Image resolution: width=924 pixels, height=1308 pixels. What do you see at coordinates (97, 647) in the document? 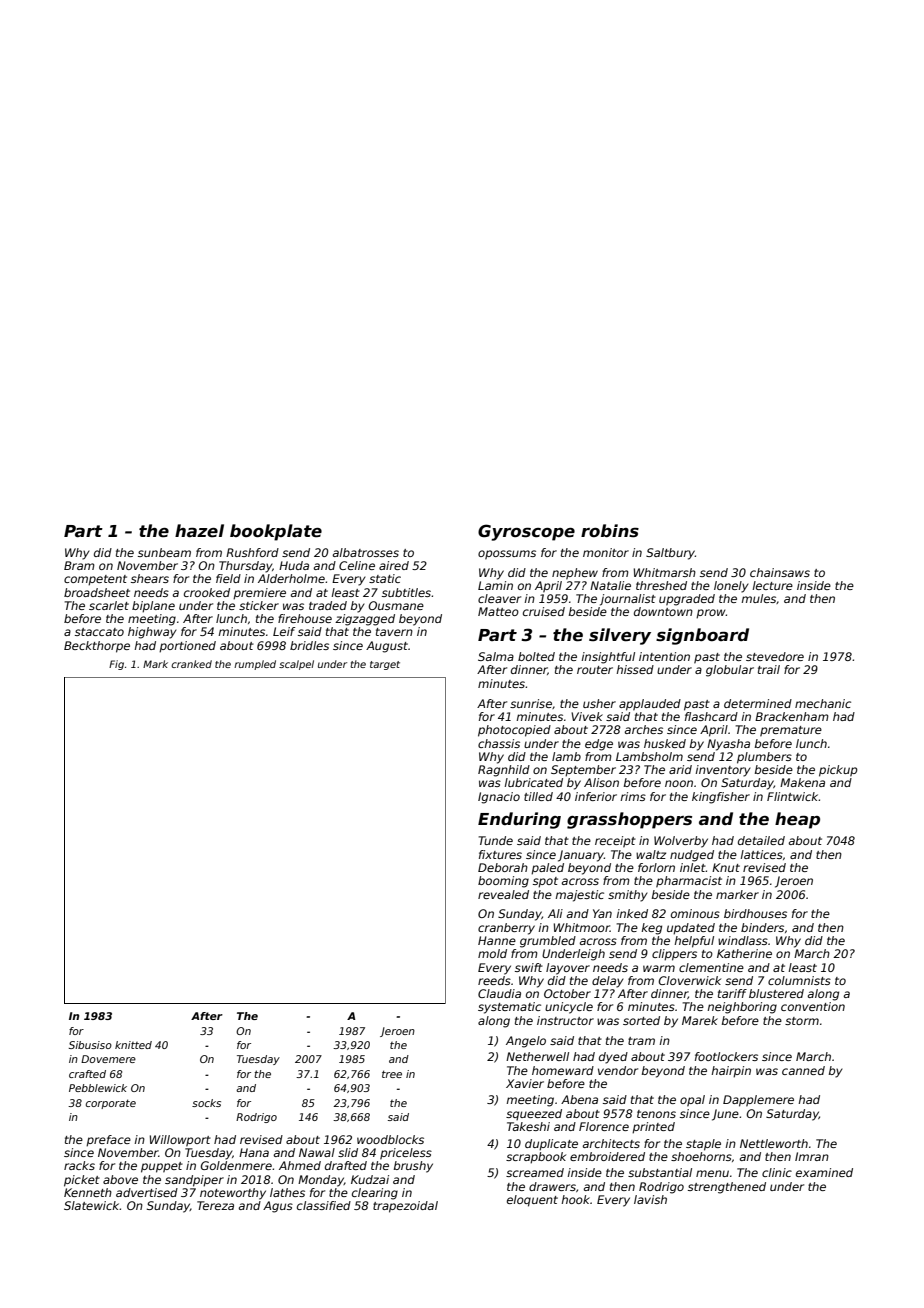
I see `Beckthorpe` at bounding box center [97, 647].
